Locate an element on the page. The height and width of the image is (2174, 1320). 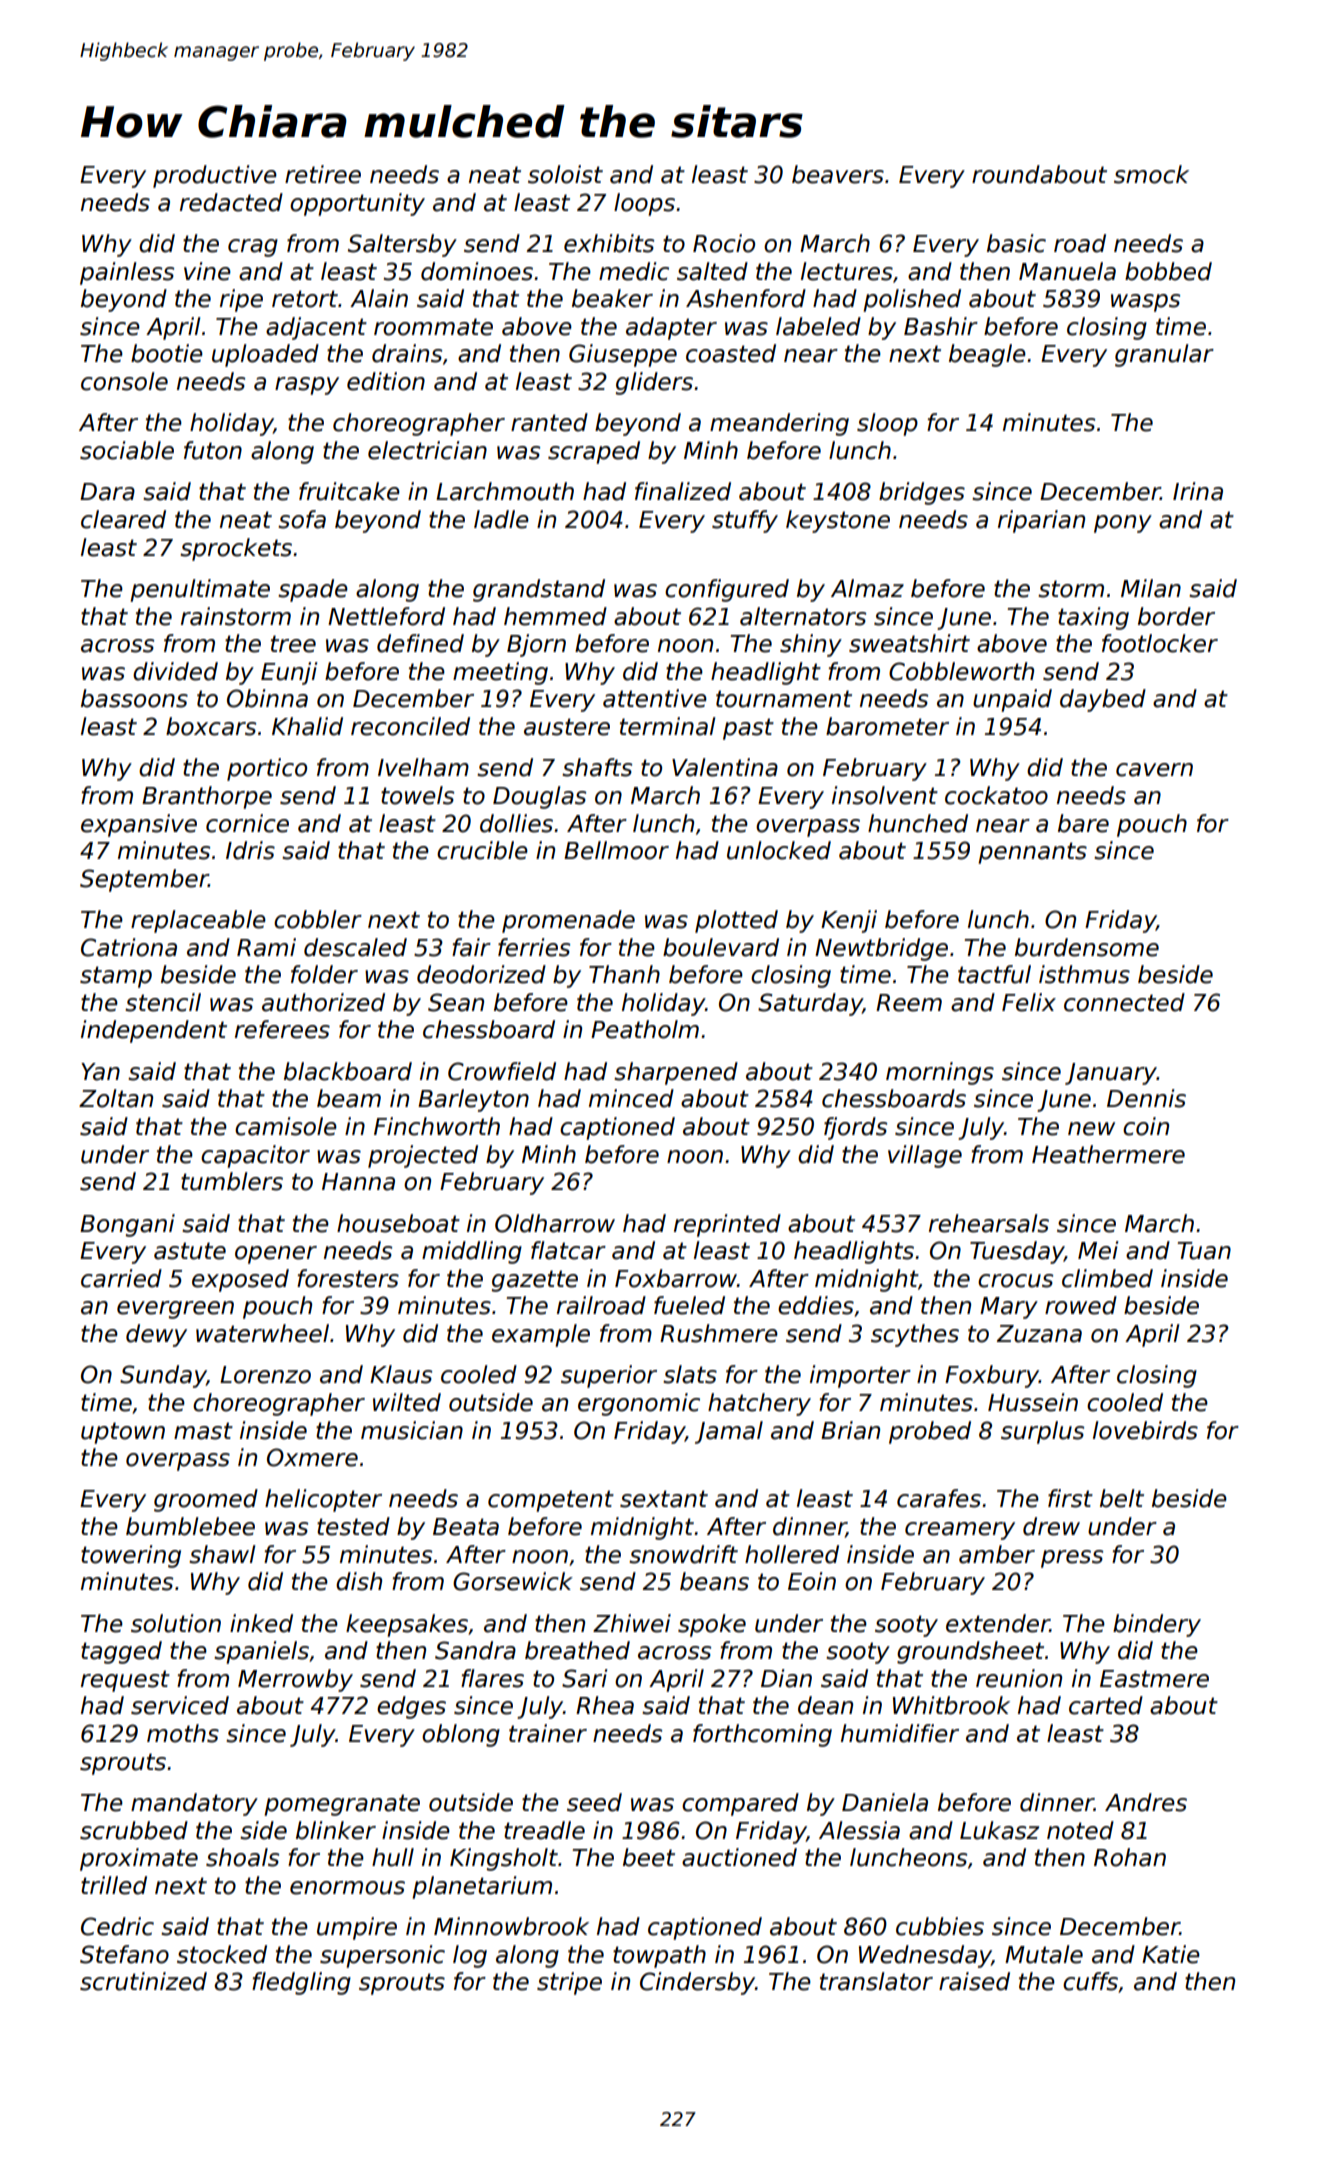
Nettleford is located at coordinates (386, 616).
